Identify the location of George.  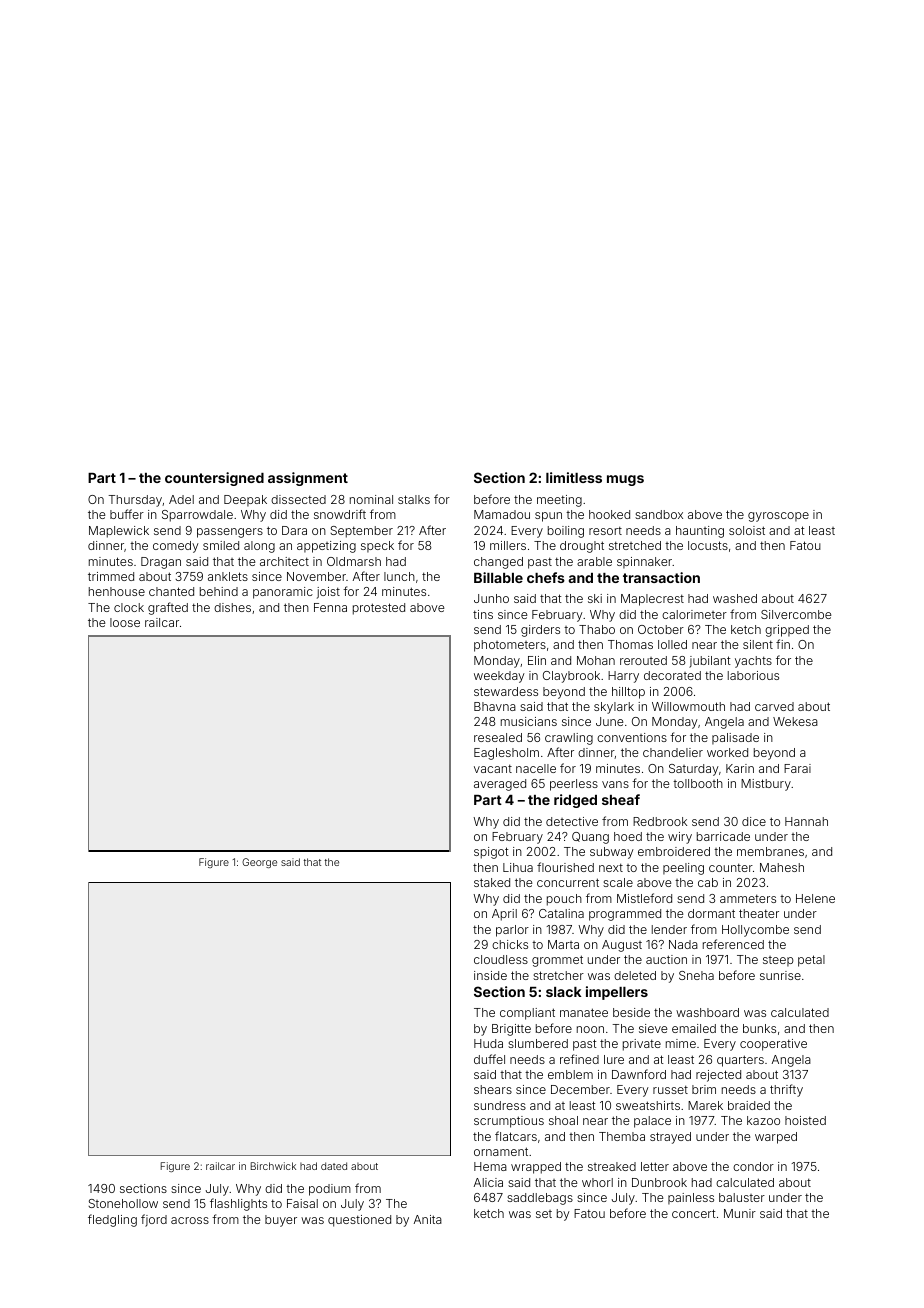
(259, 863).
